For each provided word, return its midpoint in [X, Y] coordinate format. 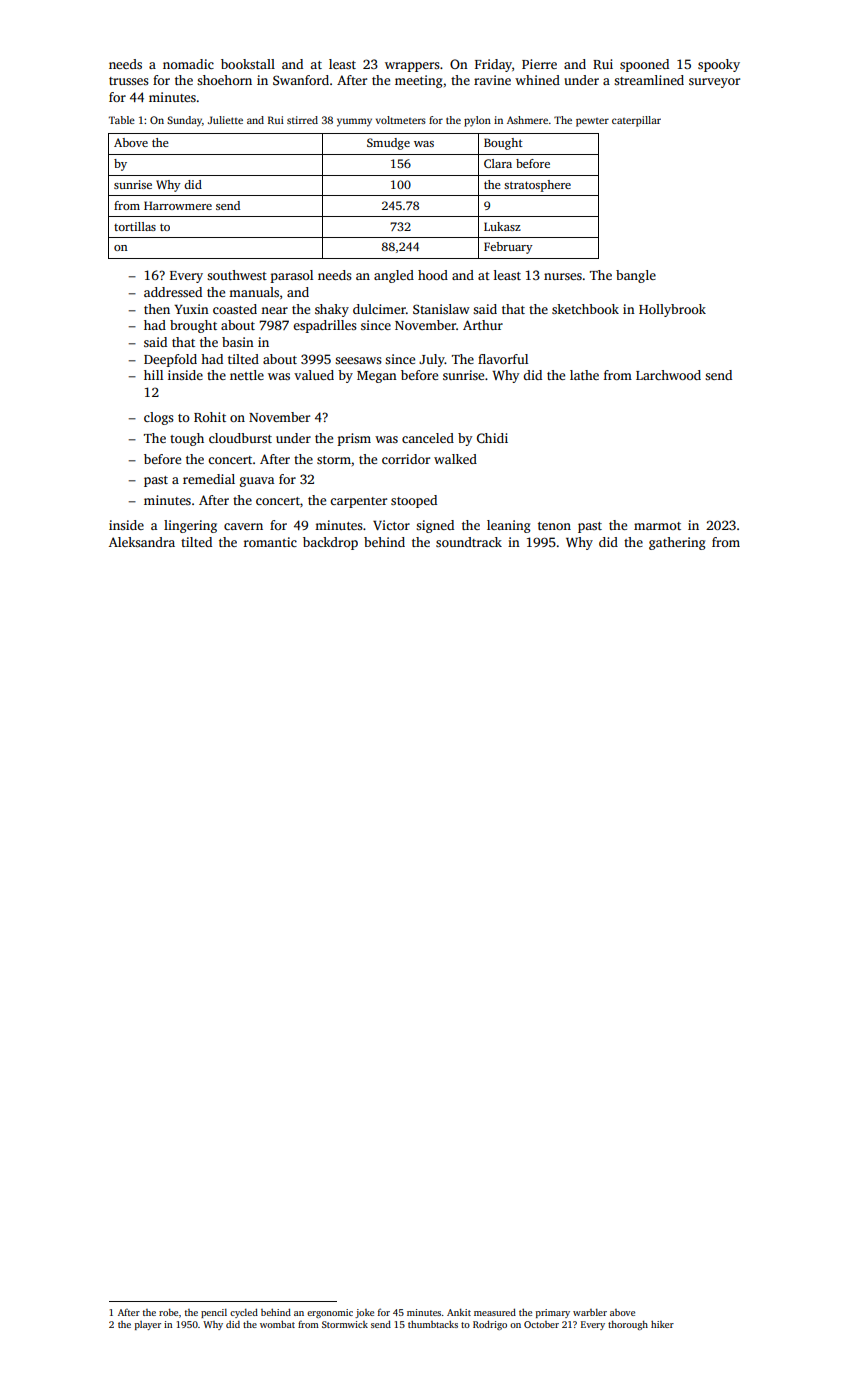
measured [495, 1312]
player [148, 1325]
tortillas [135, 226]
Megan [377, 377]
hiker [662, 1324]
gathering [677, 543]
